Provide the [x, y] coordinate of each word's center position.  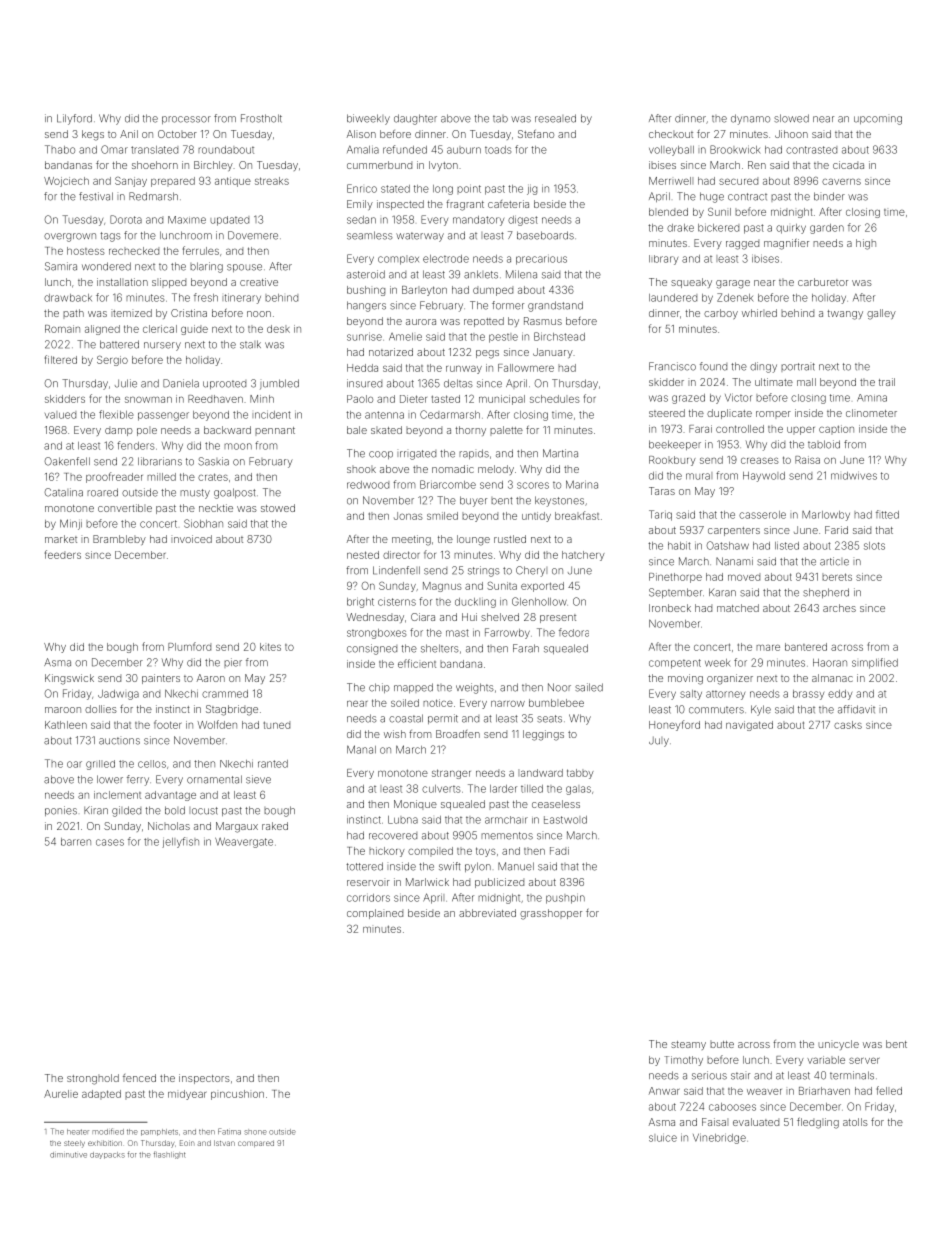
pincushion [237, 1095]
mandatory [478, 221]
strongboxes [376, 634]
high [866, 244]
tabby [580, 774]
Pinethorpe [675, 578]
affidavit [856, 709]
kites [270, 647]
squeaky [691, 283]
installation [122, 282]
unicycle [838, 1045]
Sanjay [131, 182]
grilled [100, 765]
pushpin [565, 899]
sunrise [364, 336]
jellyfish [180, 842]
